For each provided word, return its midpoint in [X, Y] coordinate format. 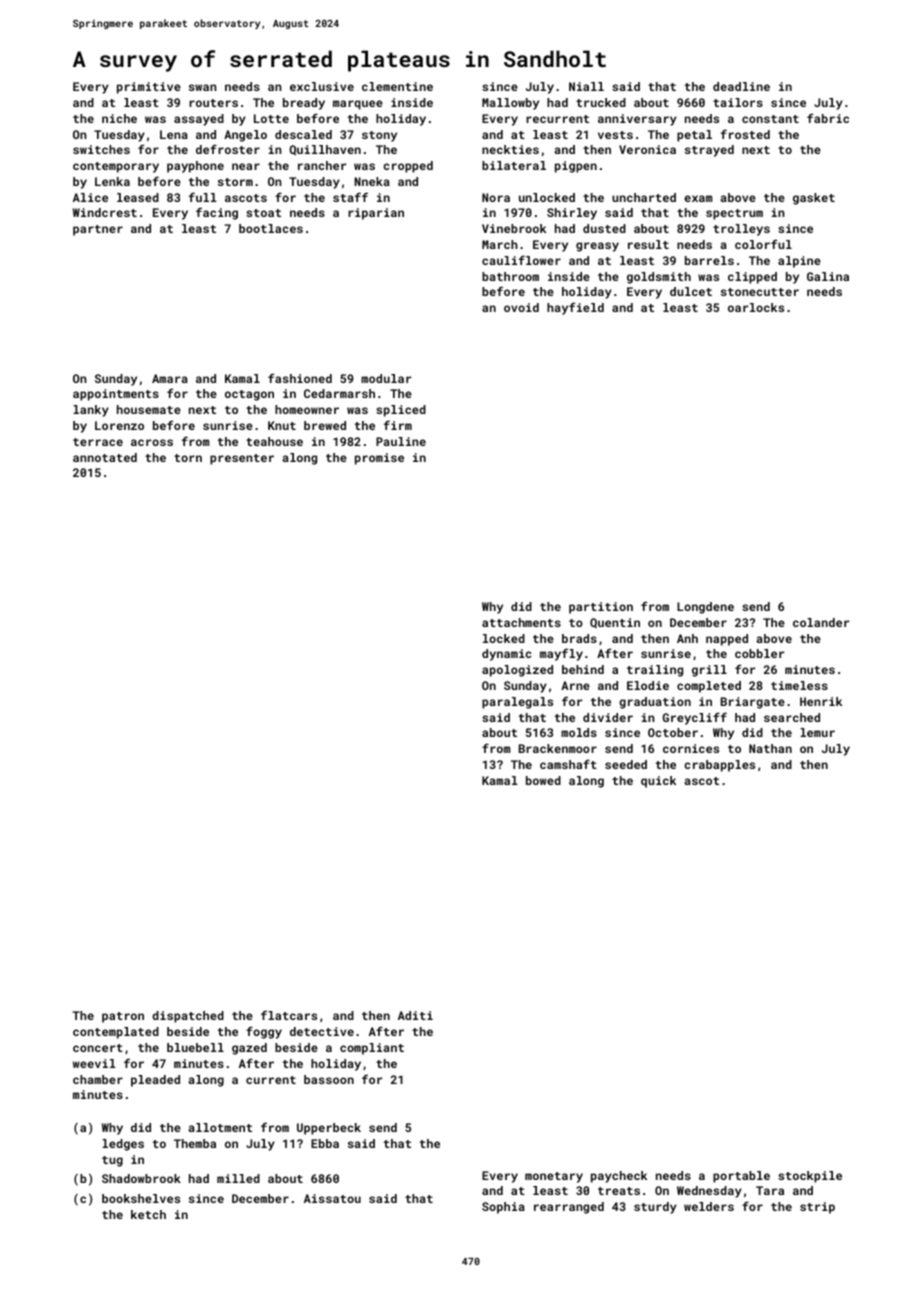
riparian [376, 214]
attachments [521, 622]
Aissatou [332, 1198]
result [648, 244]
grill [709, 671]
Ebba [325, 1143]
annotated [105, 457]
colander [821, 622]
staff [350, 197]
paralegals [517, 703]
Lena [174, 134]
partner [98, 230]
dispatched [188, 1017]
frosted [745, 134]
